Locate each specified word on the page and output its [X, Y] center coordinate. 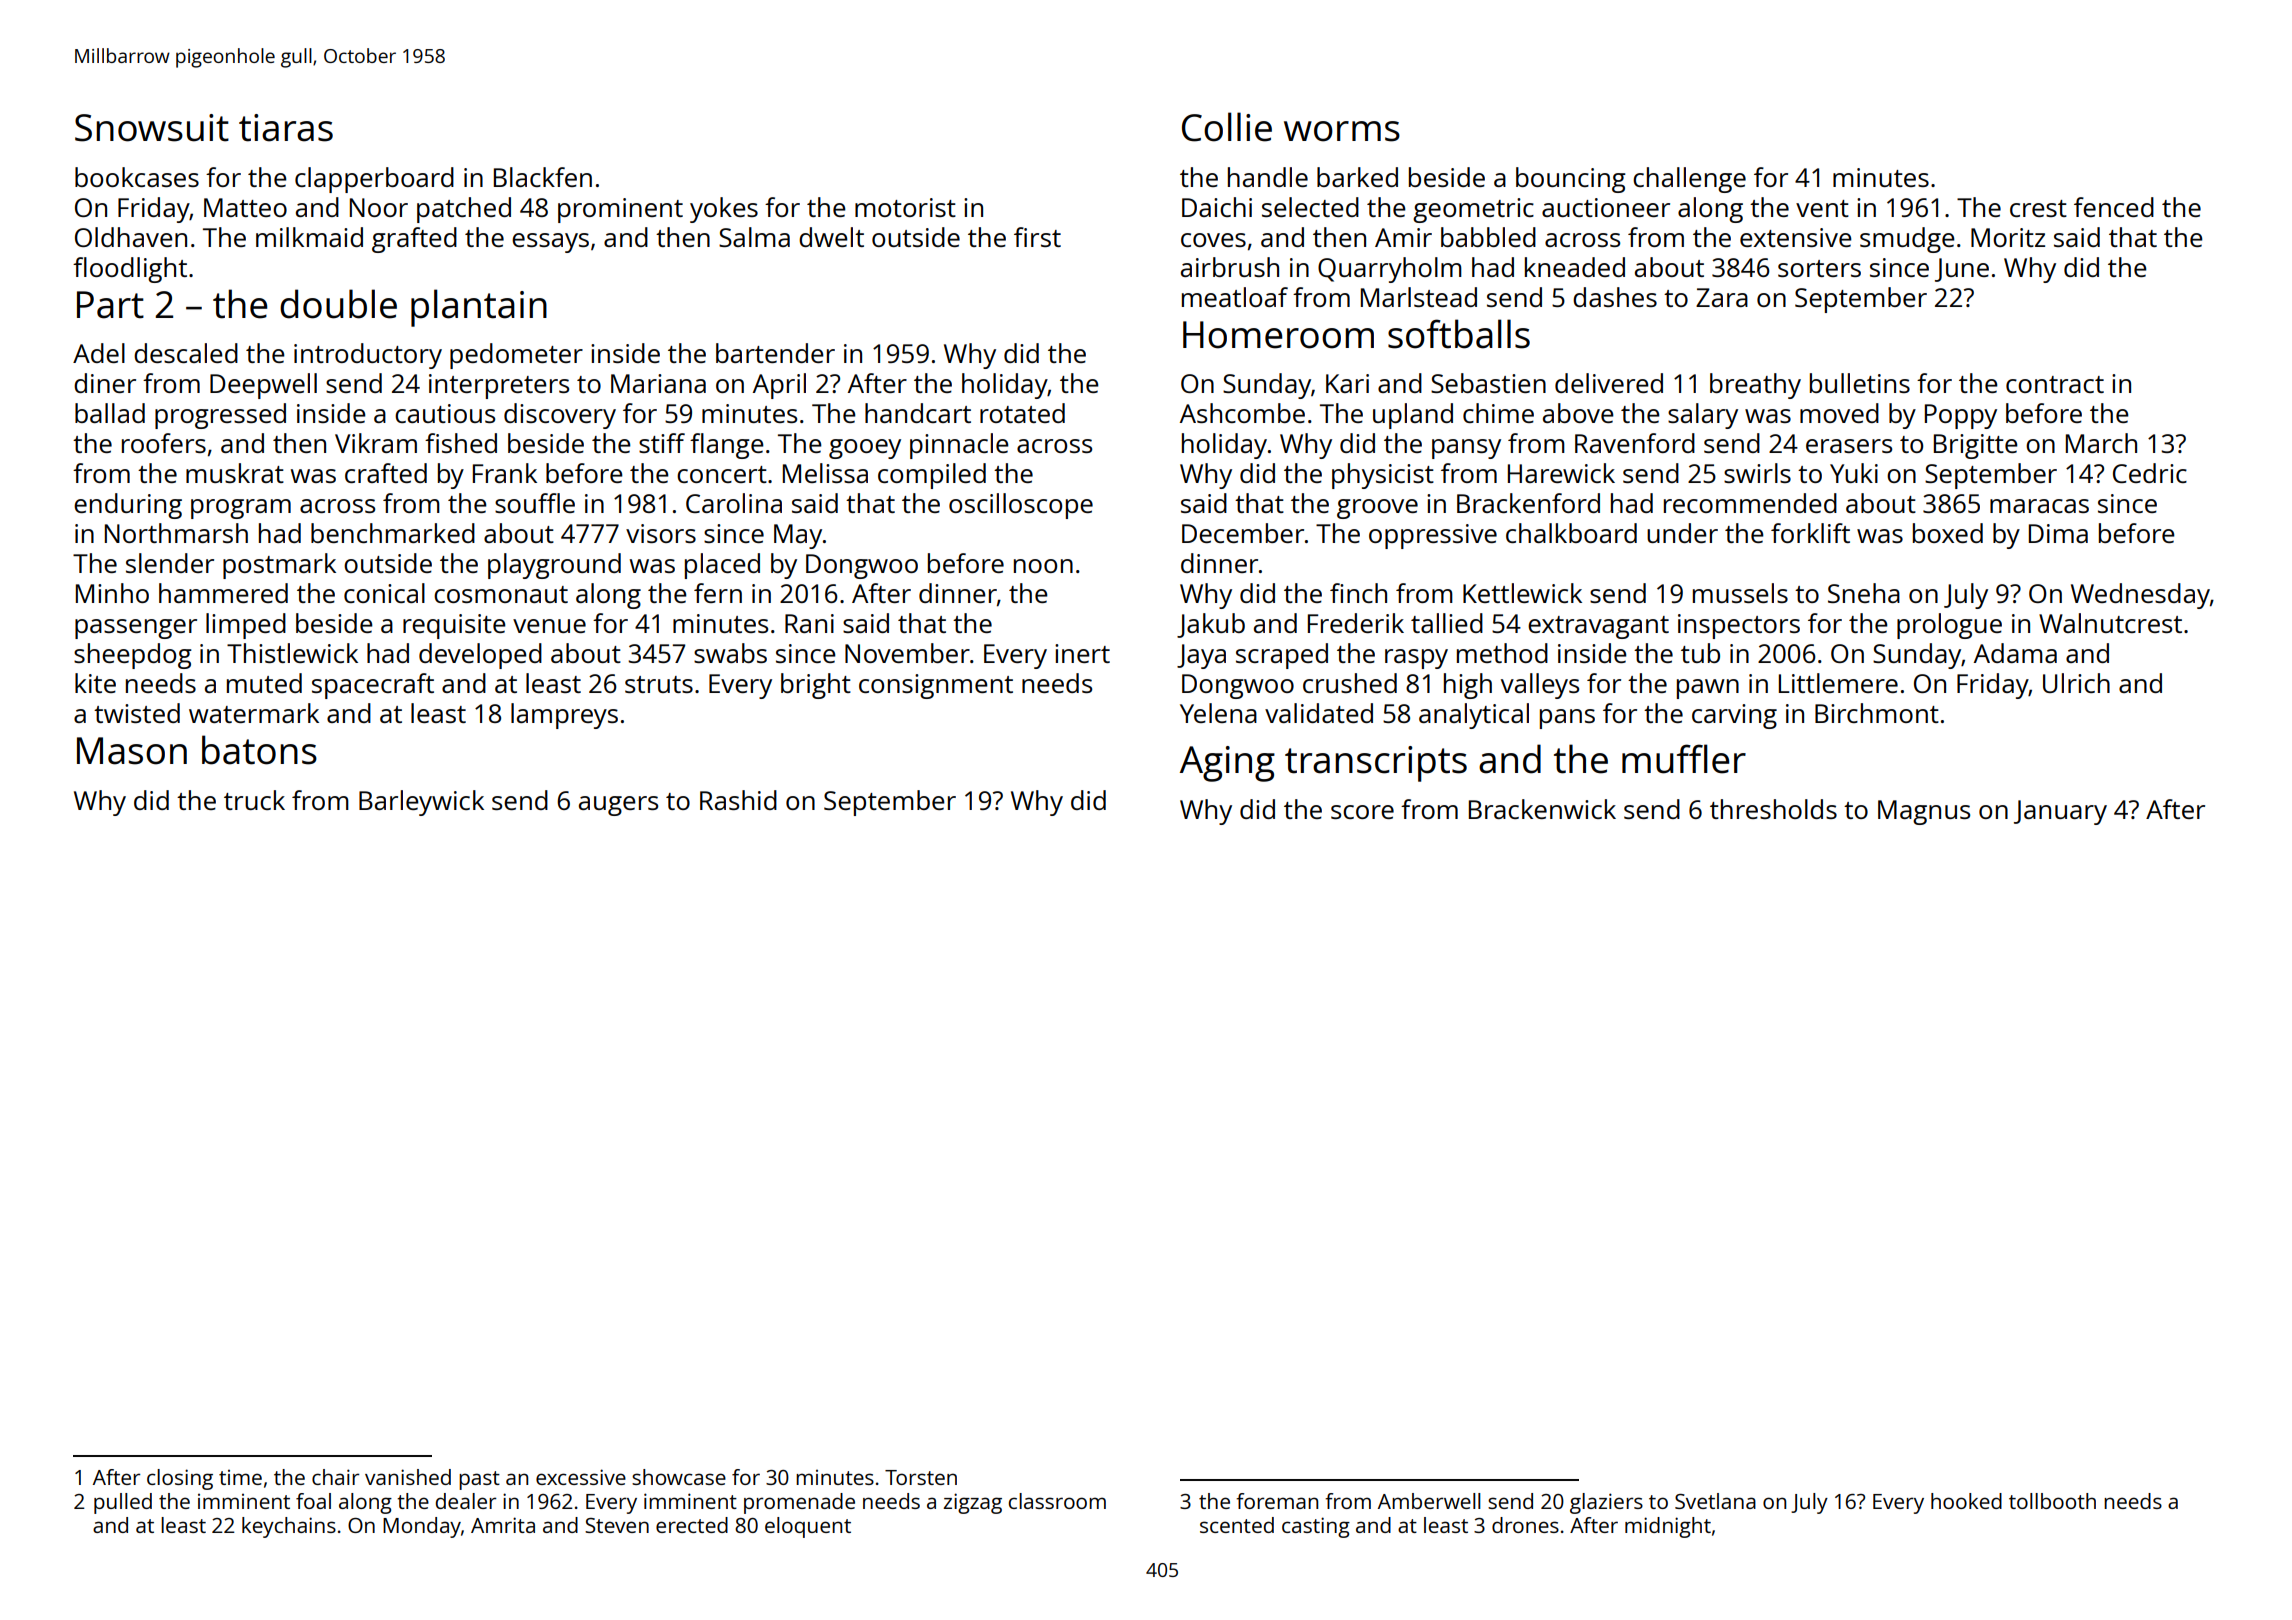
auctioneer [1606, 207]
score [1362, 812]
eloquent [808, 1527]
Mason [132, 751]
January [2060, 812]
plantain [479, 308]
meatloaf [1235, 297]
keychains [289, 1527]
